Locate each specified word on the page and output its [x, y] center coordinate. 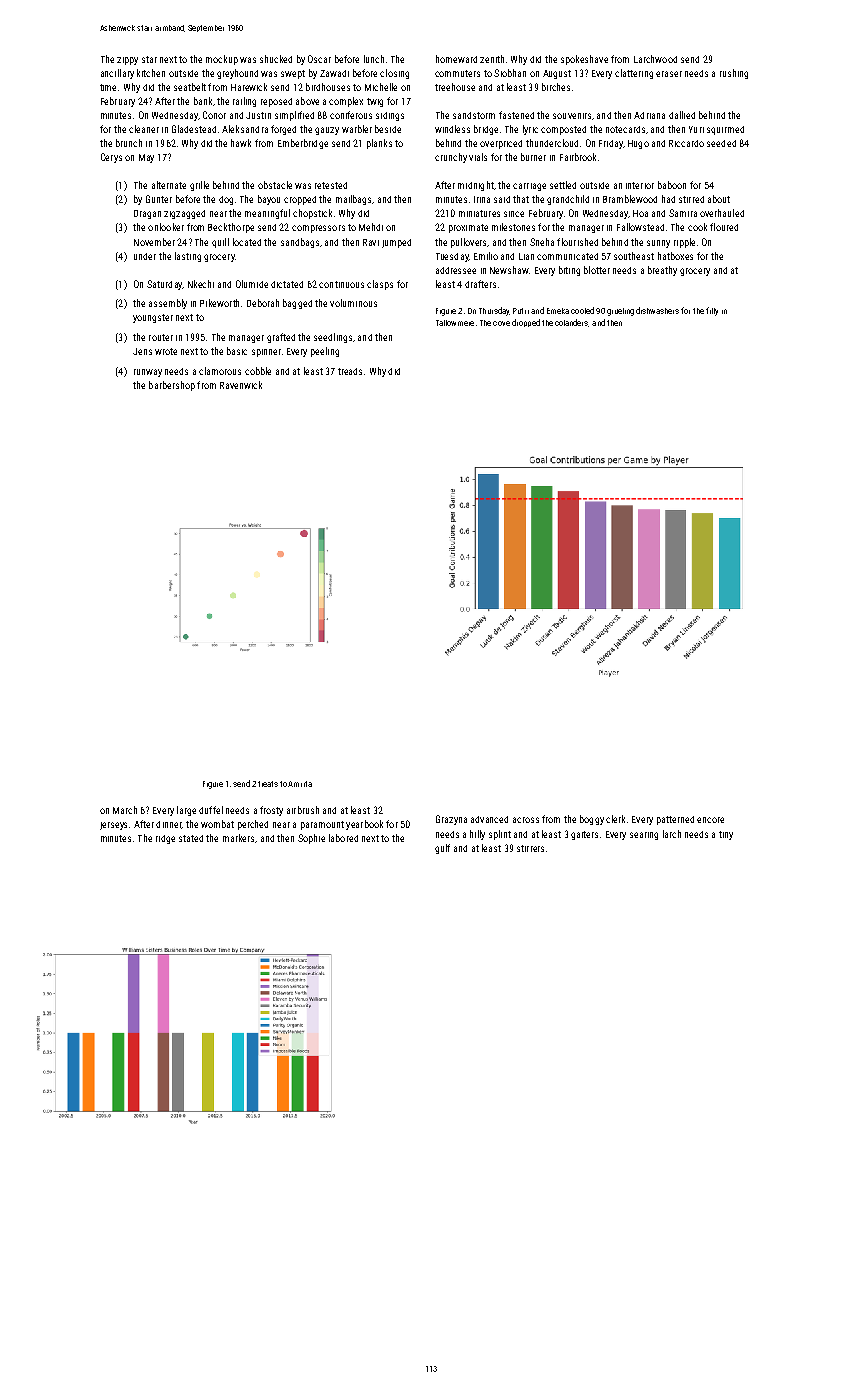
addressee [456, 270]
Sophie [311, 839]
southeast [634, 256]
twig [375, 102]
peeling [325, 352]
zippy [127, 61]
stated [191, 838]
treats [268, 784]
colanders [572, 323]
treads [350, 371]
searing [644, 836]
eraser [669, 74]
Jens [142, 351]
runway [148, 373]
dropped [526, 323]
